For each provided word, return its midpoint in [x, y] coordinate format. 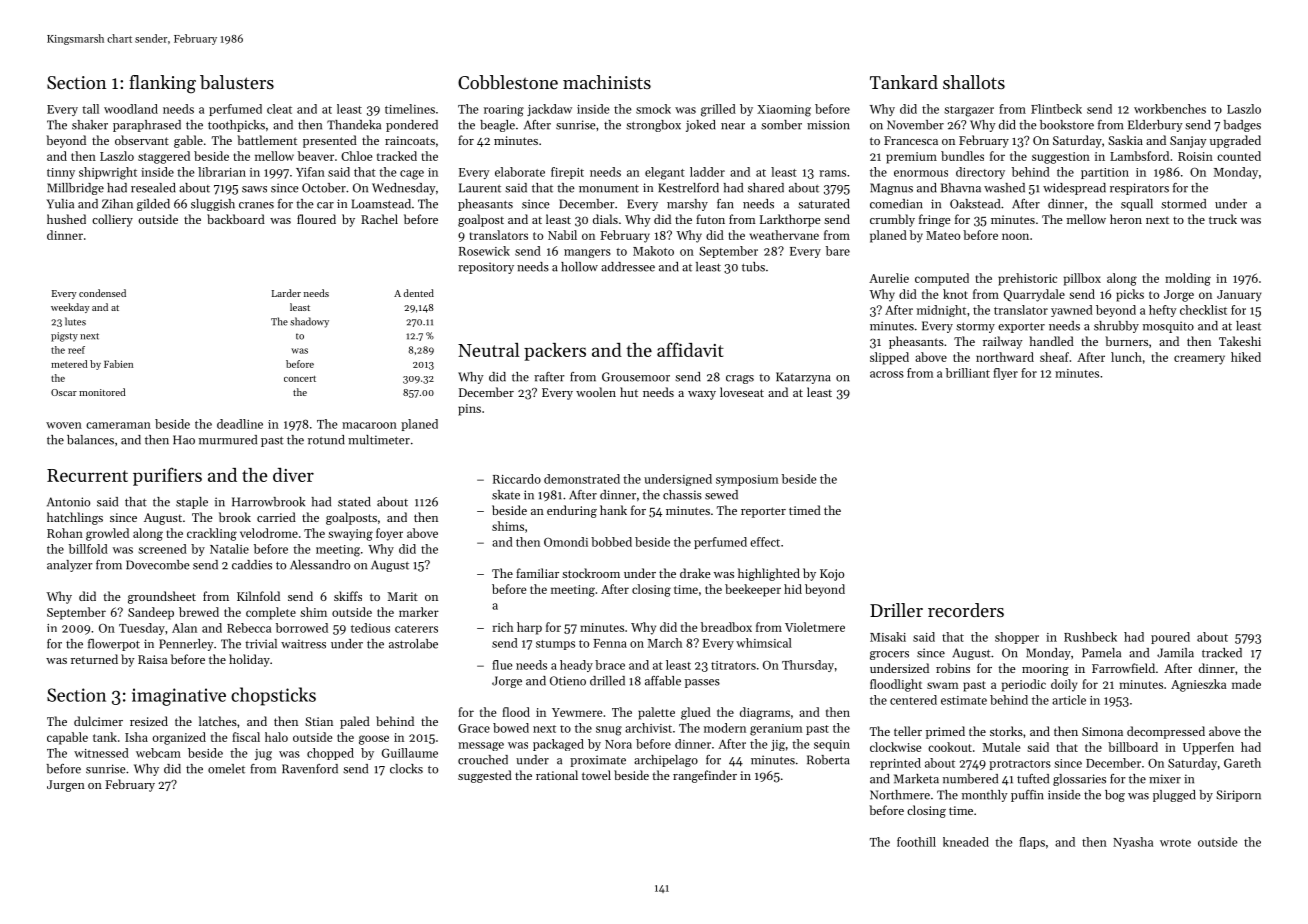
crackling [212, 534]
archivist [648, 728]
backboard [236, 219]
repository [486, 268]
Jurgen [66, 786]
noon [1015, 236]
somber [781, 125]
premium [911, 158]
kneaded [966, 842]
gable [188, 141]
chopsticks [273, 696]
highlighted [769, 574]
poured [1170, 638]
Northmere [900, 795]
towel [596, 775]
